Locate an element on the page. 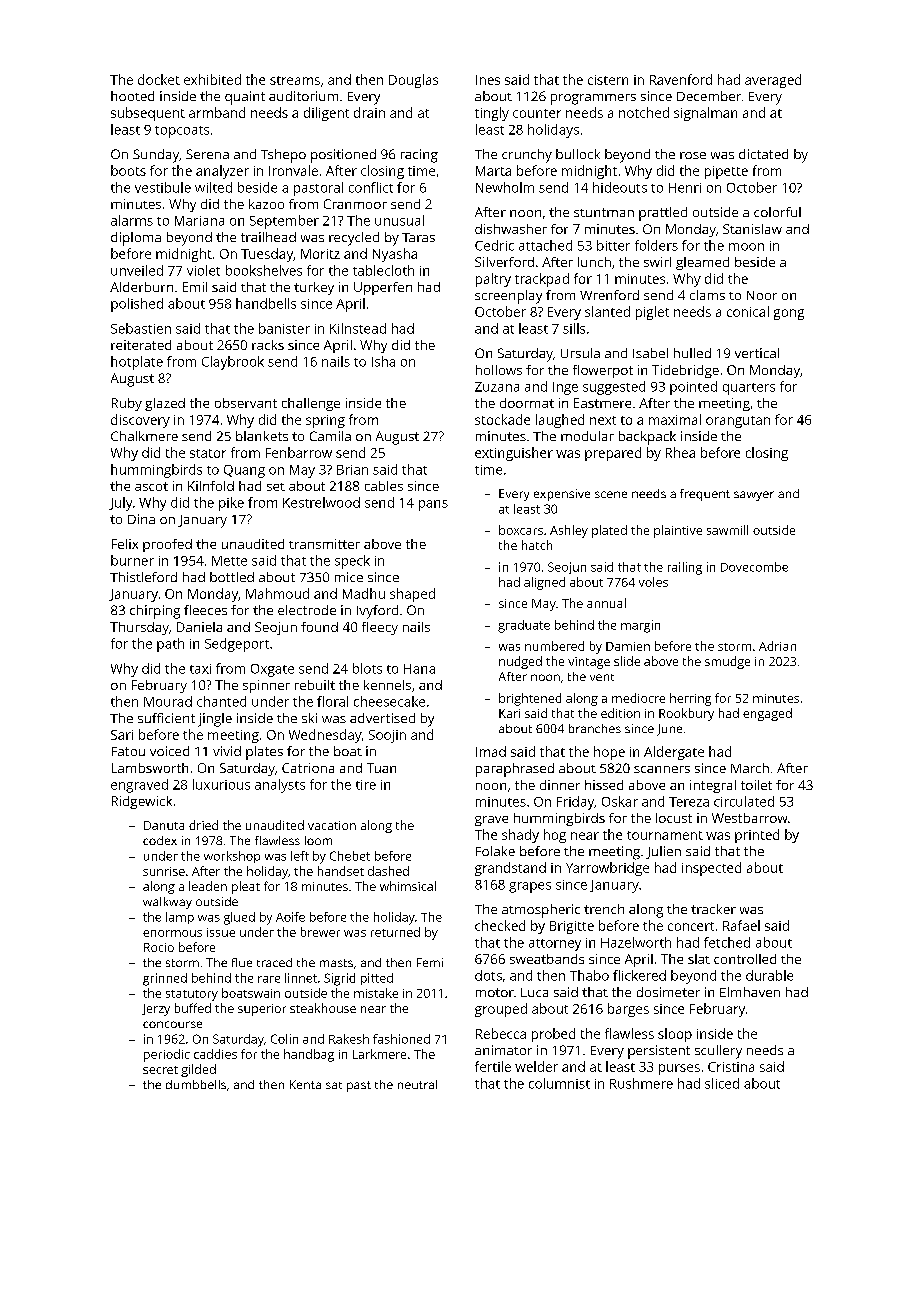 Image resolution: width=924 pixels, height=1308 pixels. Adrian is located at coordinates (777, 646).
